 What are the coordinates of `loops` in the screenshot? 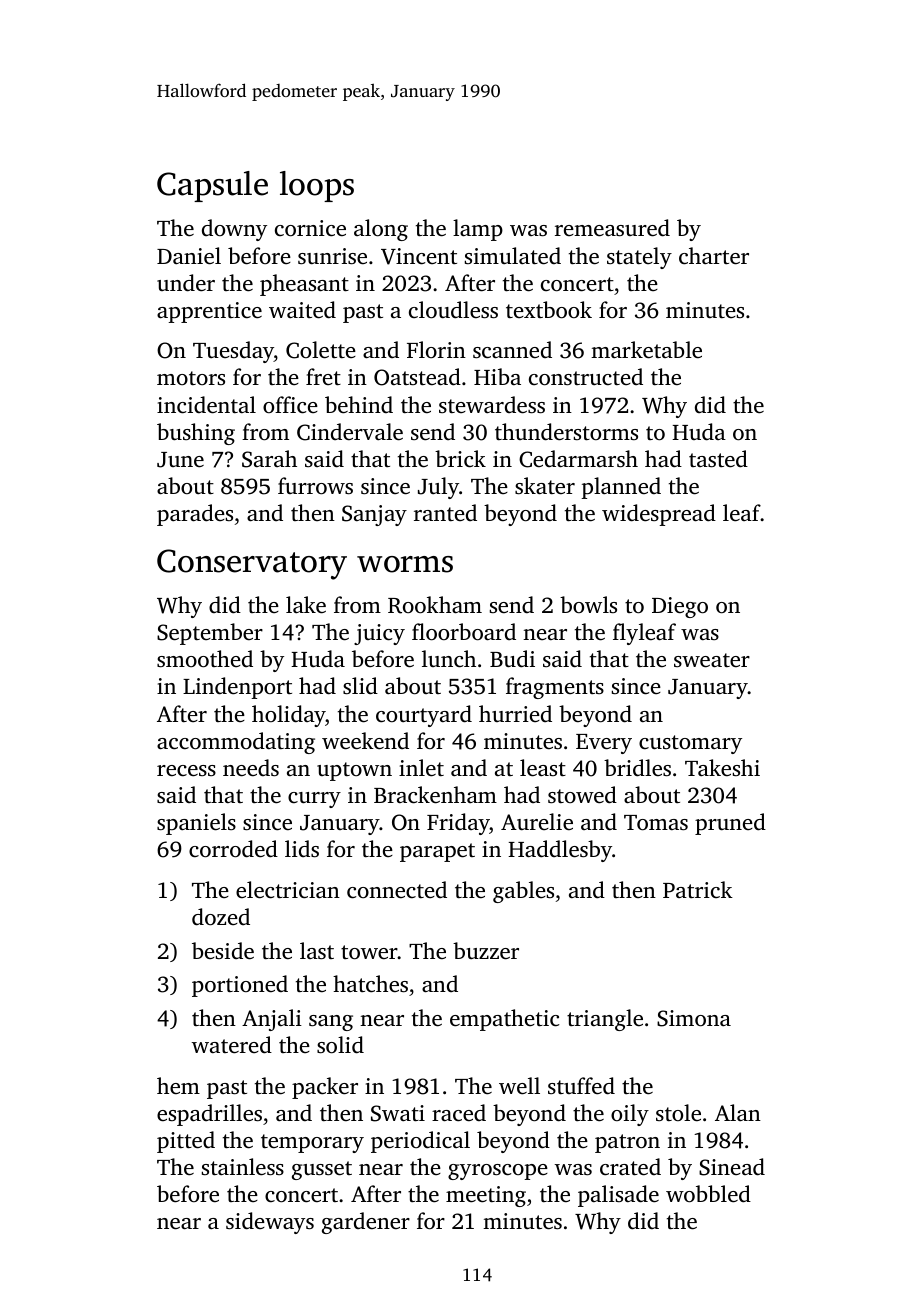 It's located at (317, 186).
